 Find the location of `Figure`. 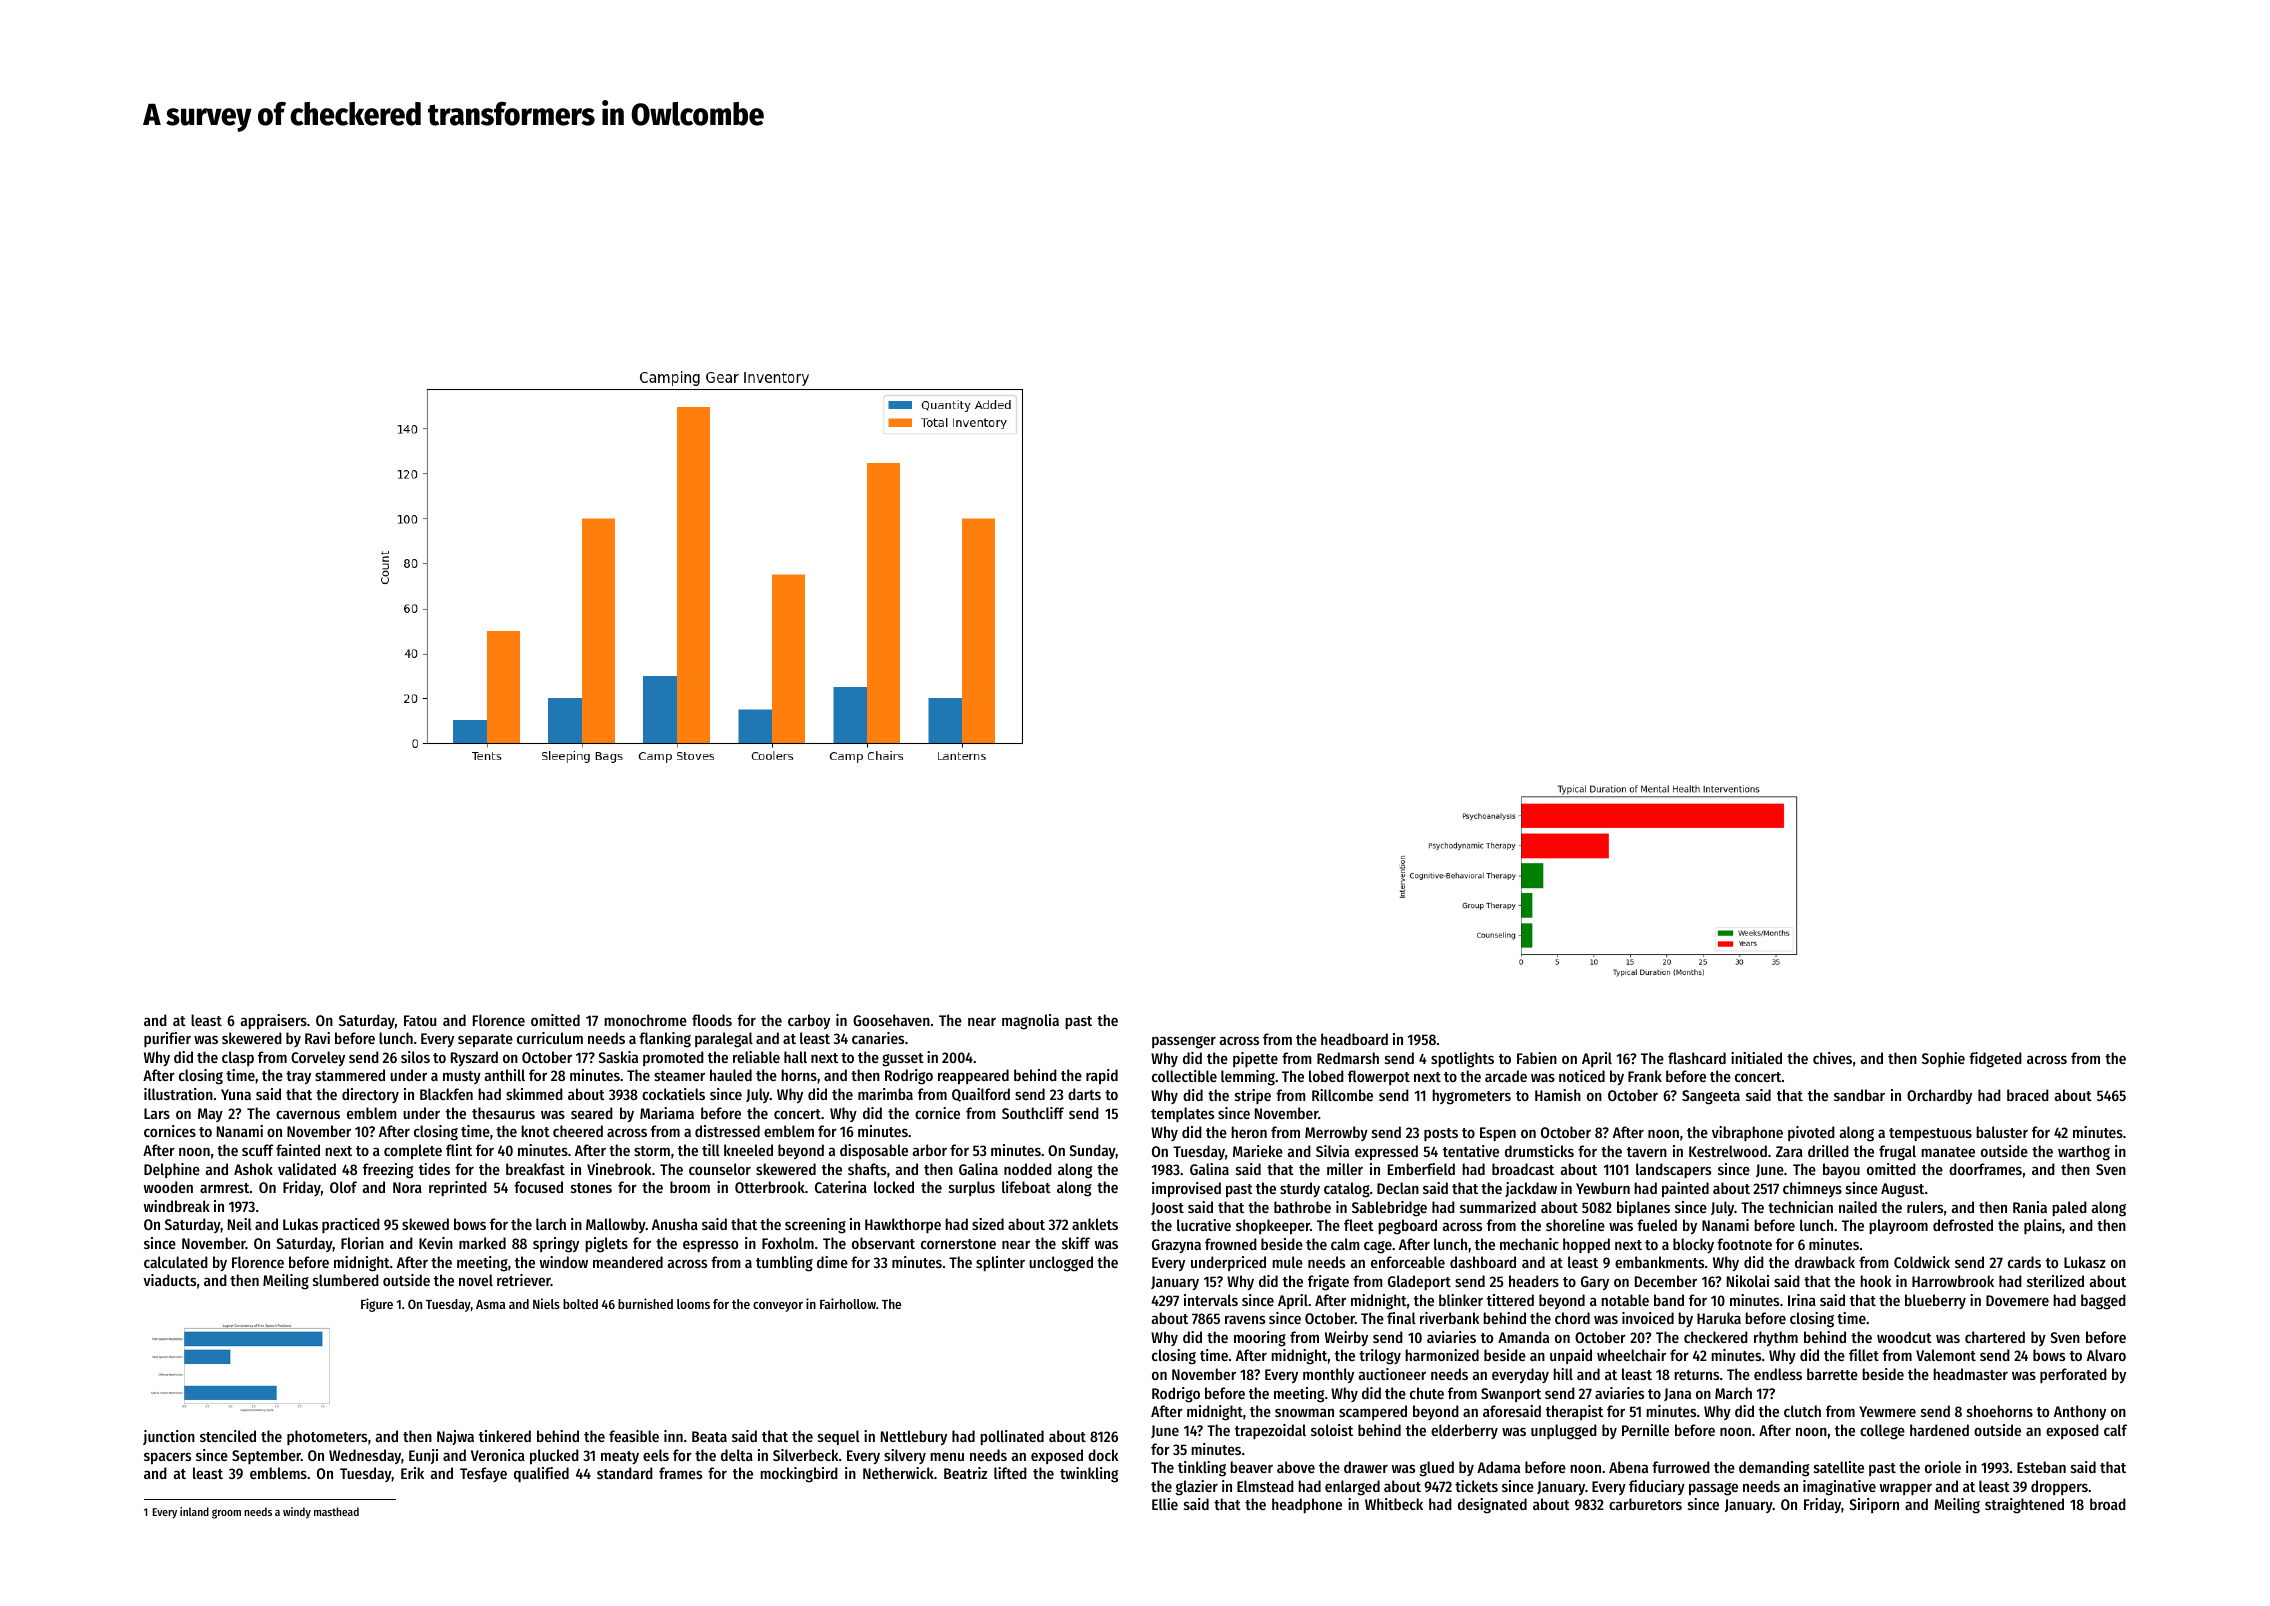

Figure is located at coordinates (377, 1305).
